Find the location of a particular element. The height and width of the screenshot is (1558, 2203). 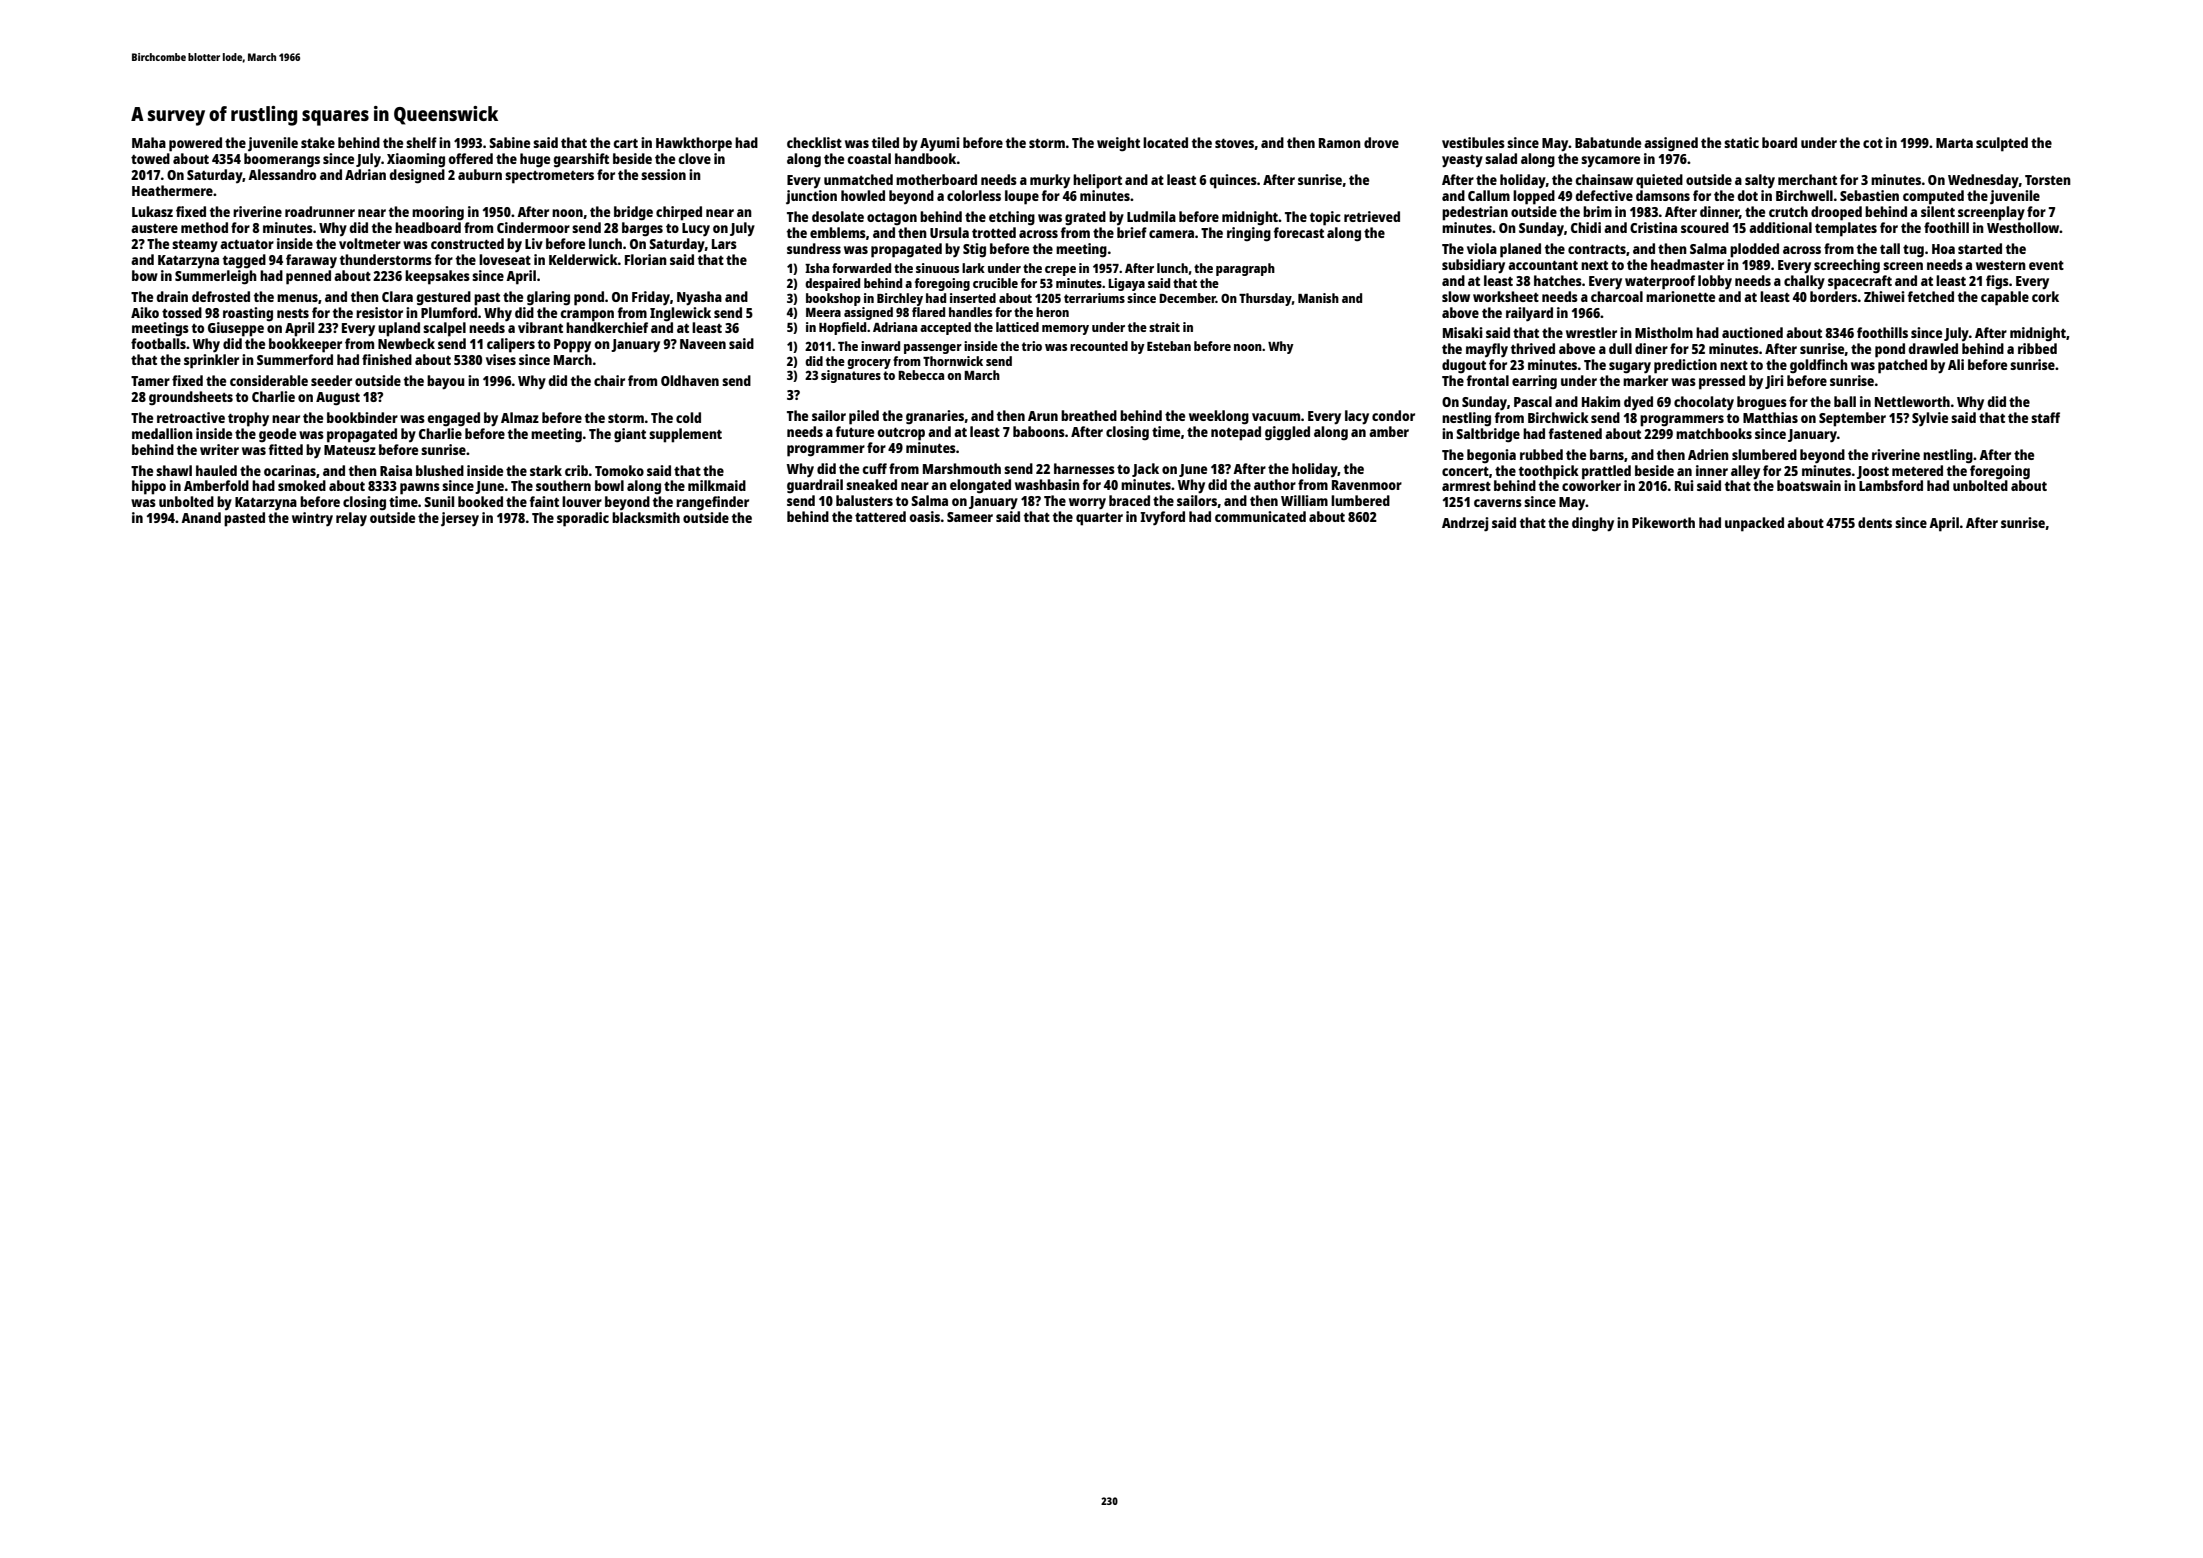

finished is located at coordinates (387, 359).
